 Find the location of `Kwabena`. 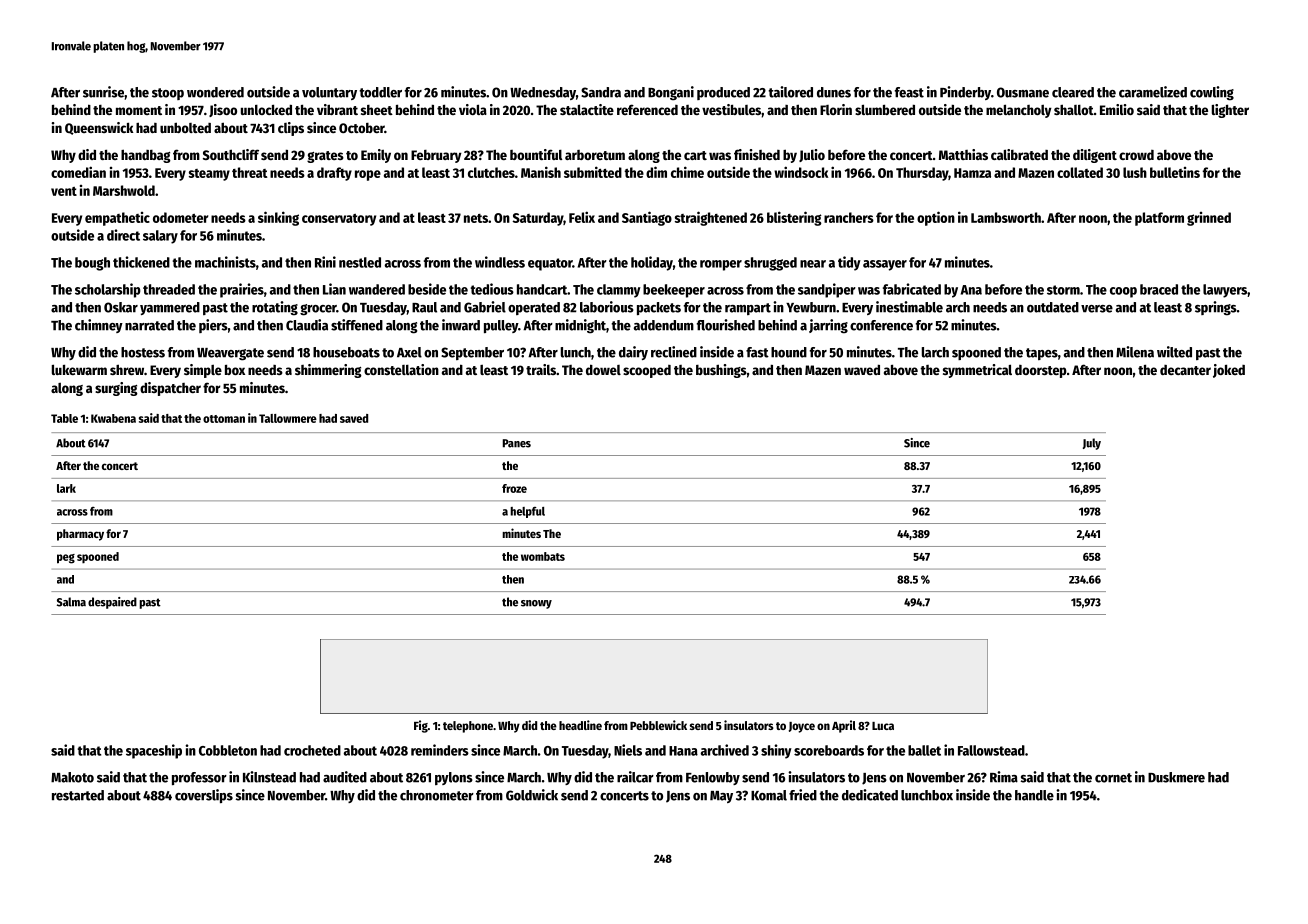

Kwabena is located at coordinates (113, 418).
